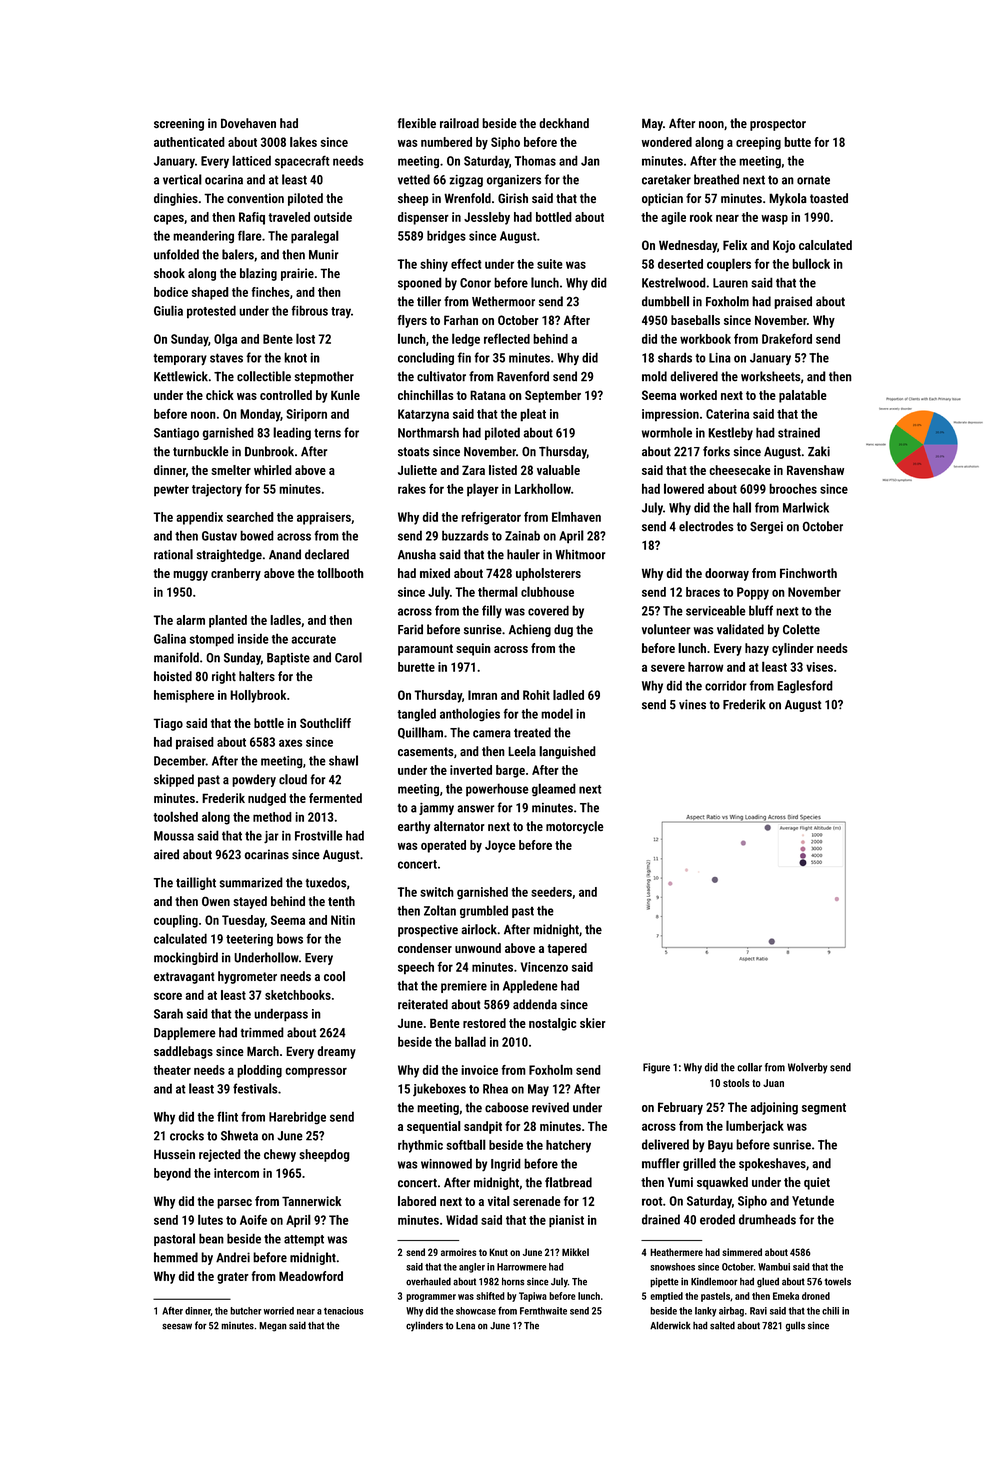 Image resolution: width=1006 pixels, height=1458 pixels. What do you see at coordinates (803, 396) in the document?
I see `palatable` at bounding box center [803, 396].
